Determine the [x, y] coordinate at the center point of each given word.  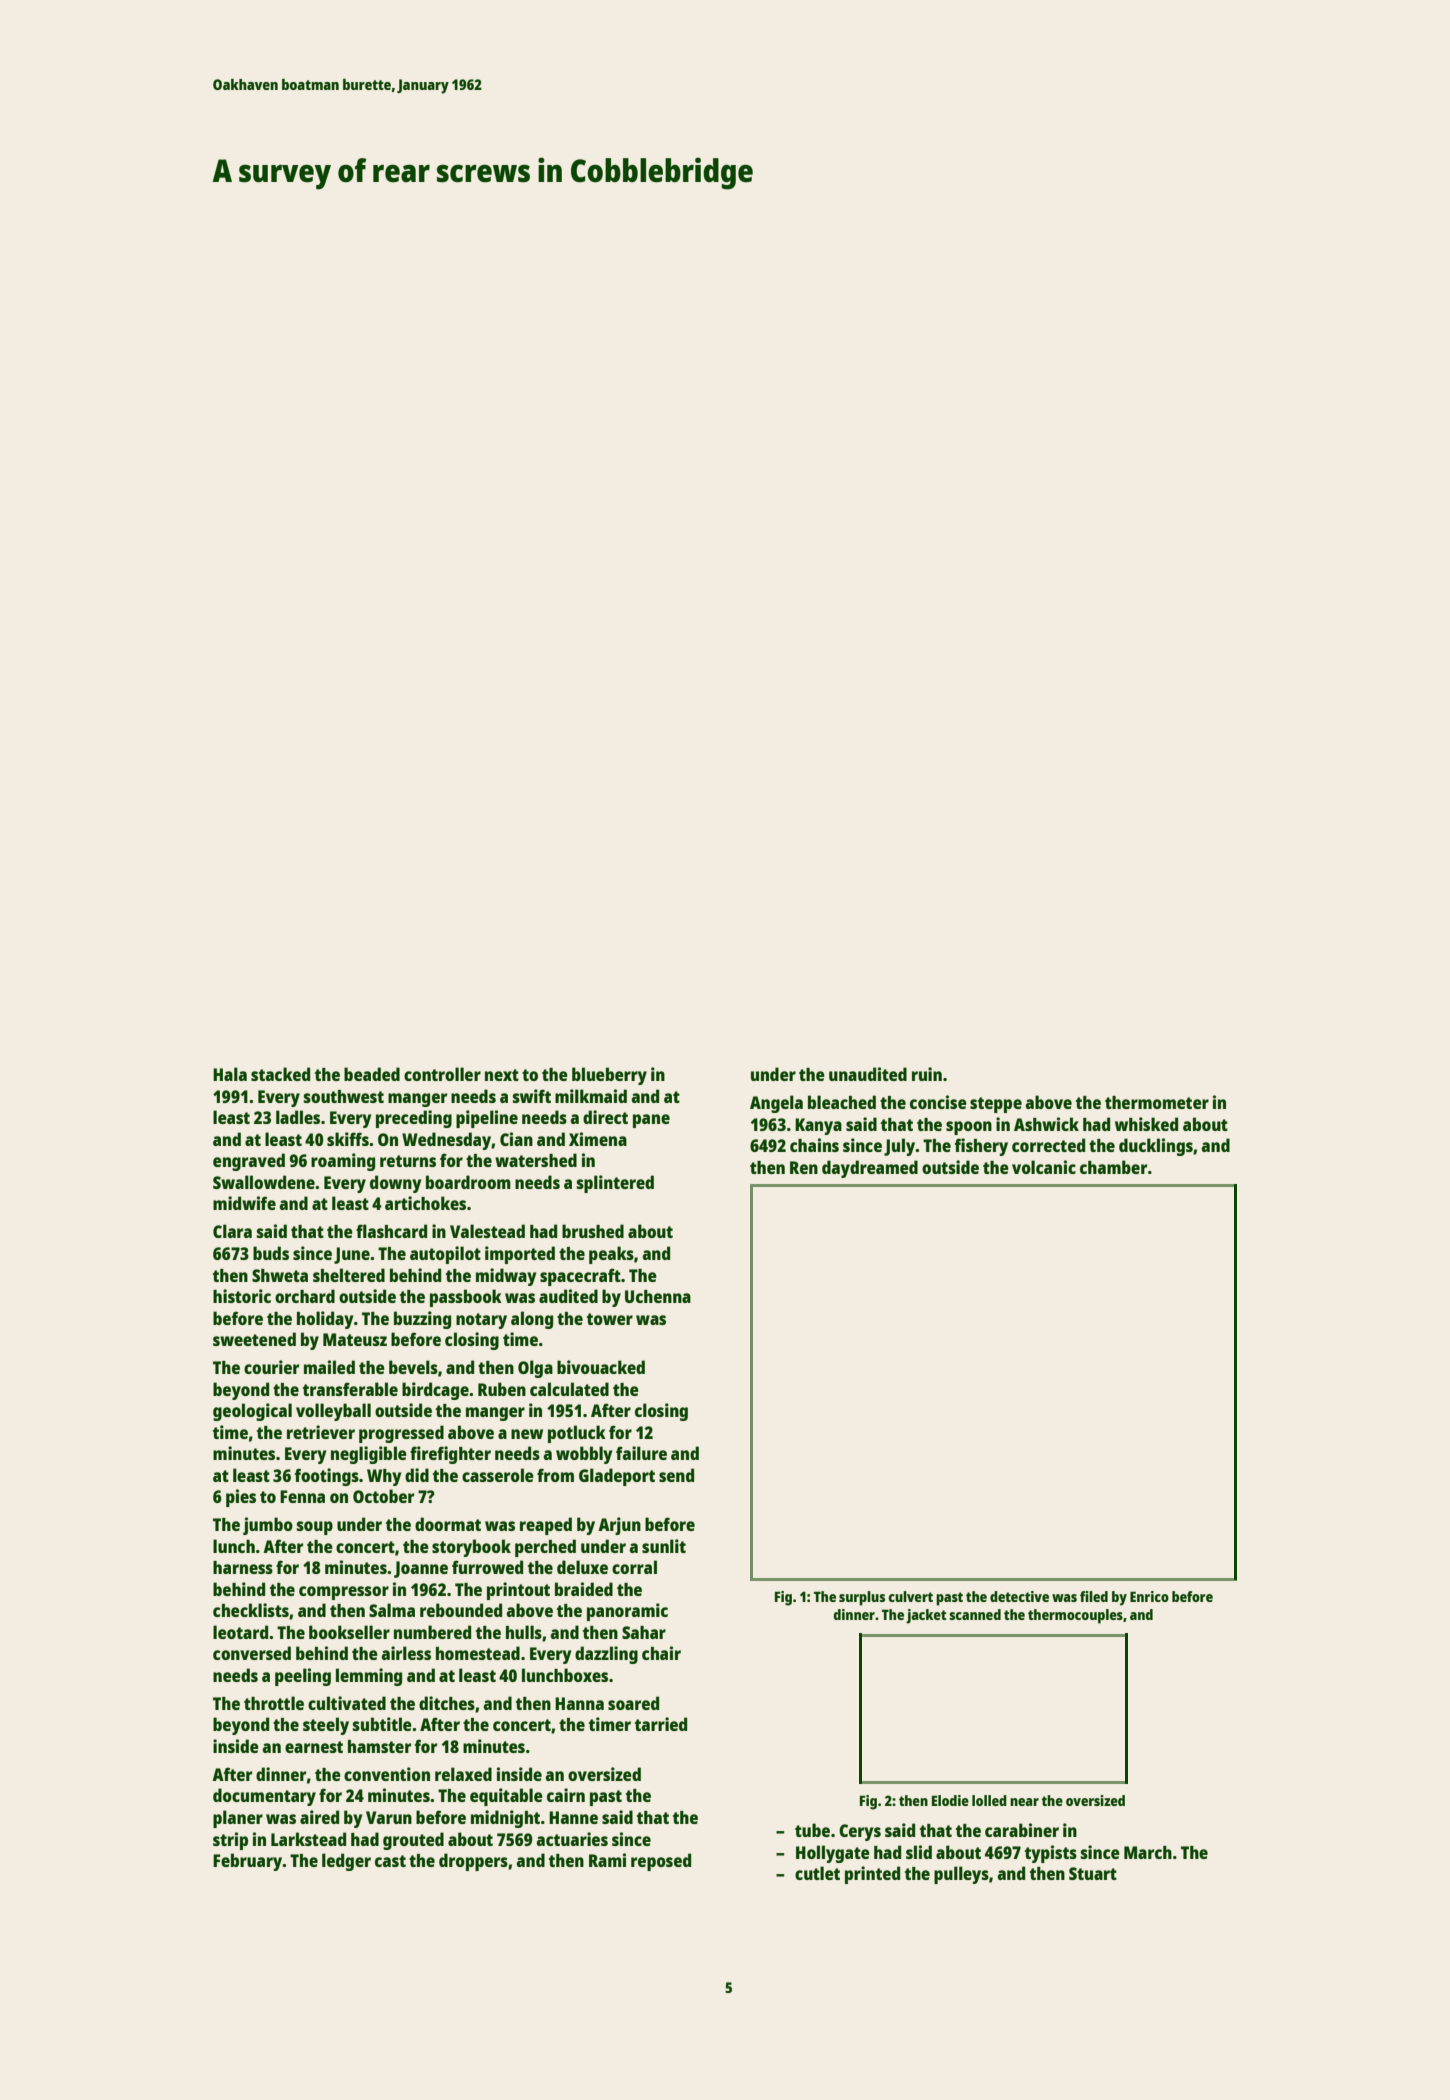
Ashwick [1046, 1124]
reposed [661, 1862]
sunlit [664, 1546]
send [676, 1475]
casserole [498, 1475]
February [248, 1862]
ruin [927, 1074]
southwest [344, 1096]
